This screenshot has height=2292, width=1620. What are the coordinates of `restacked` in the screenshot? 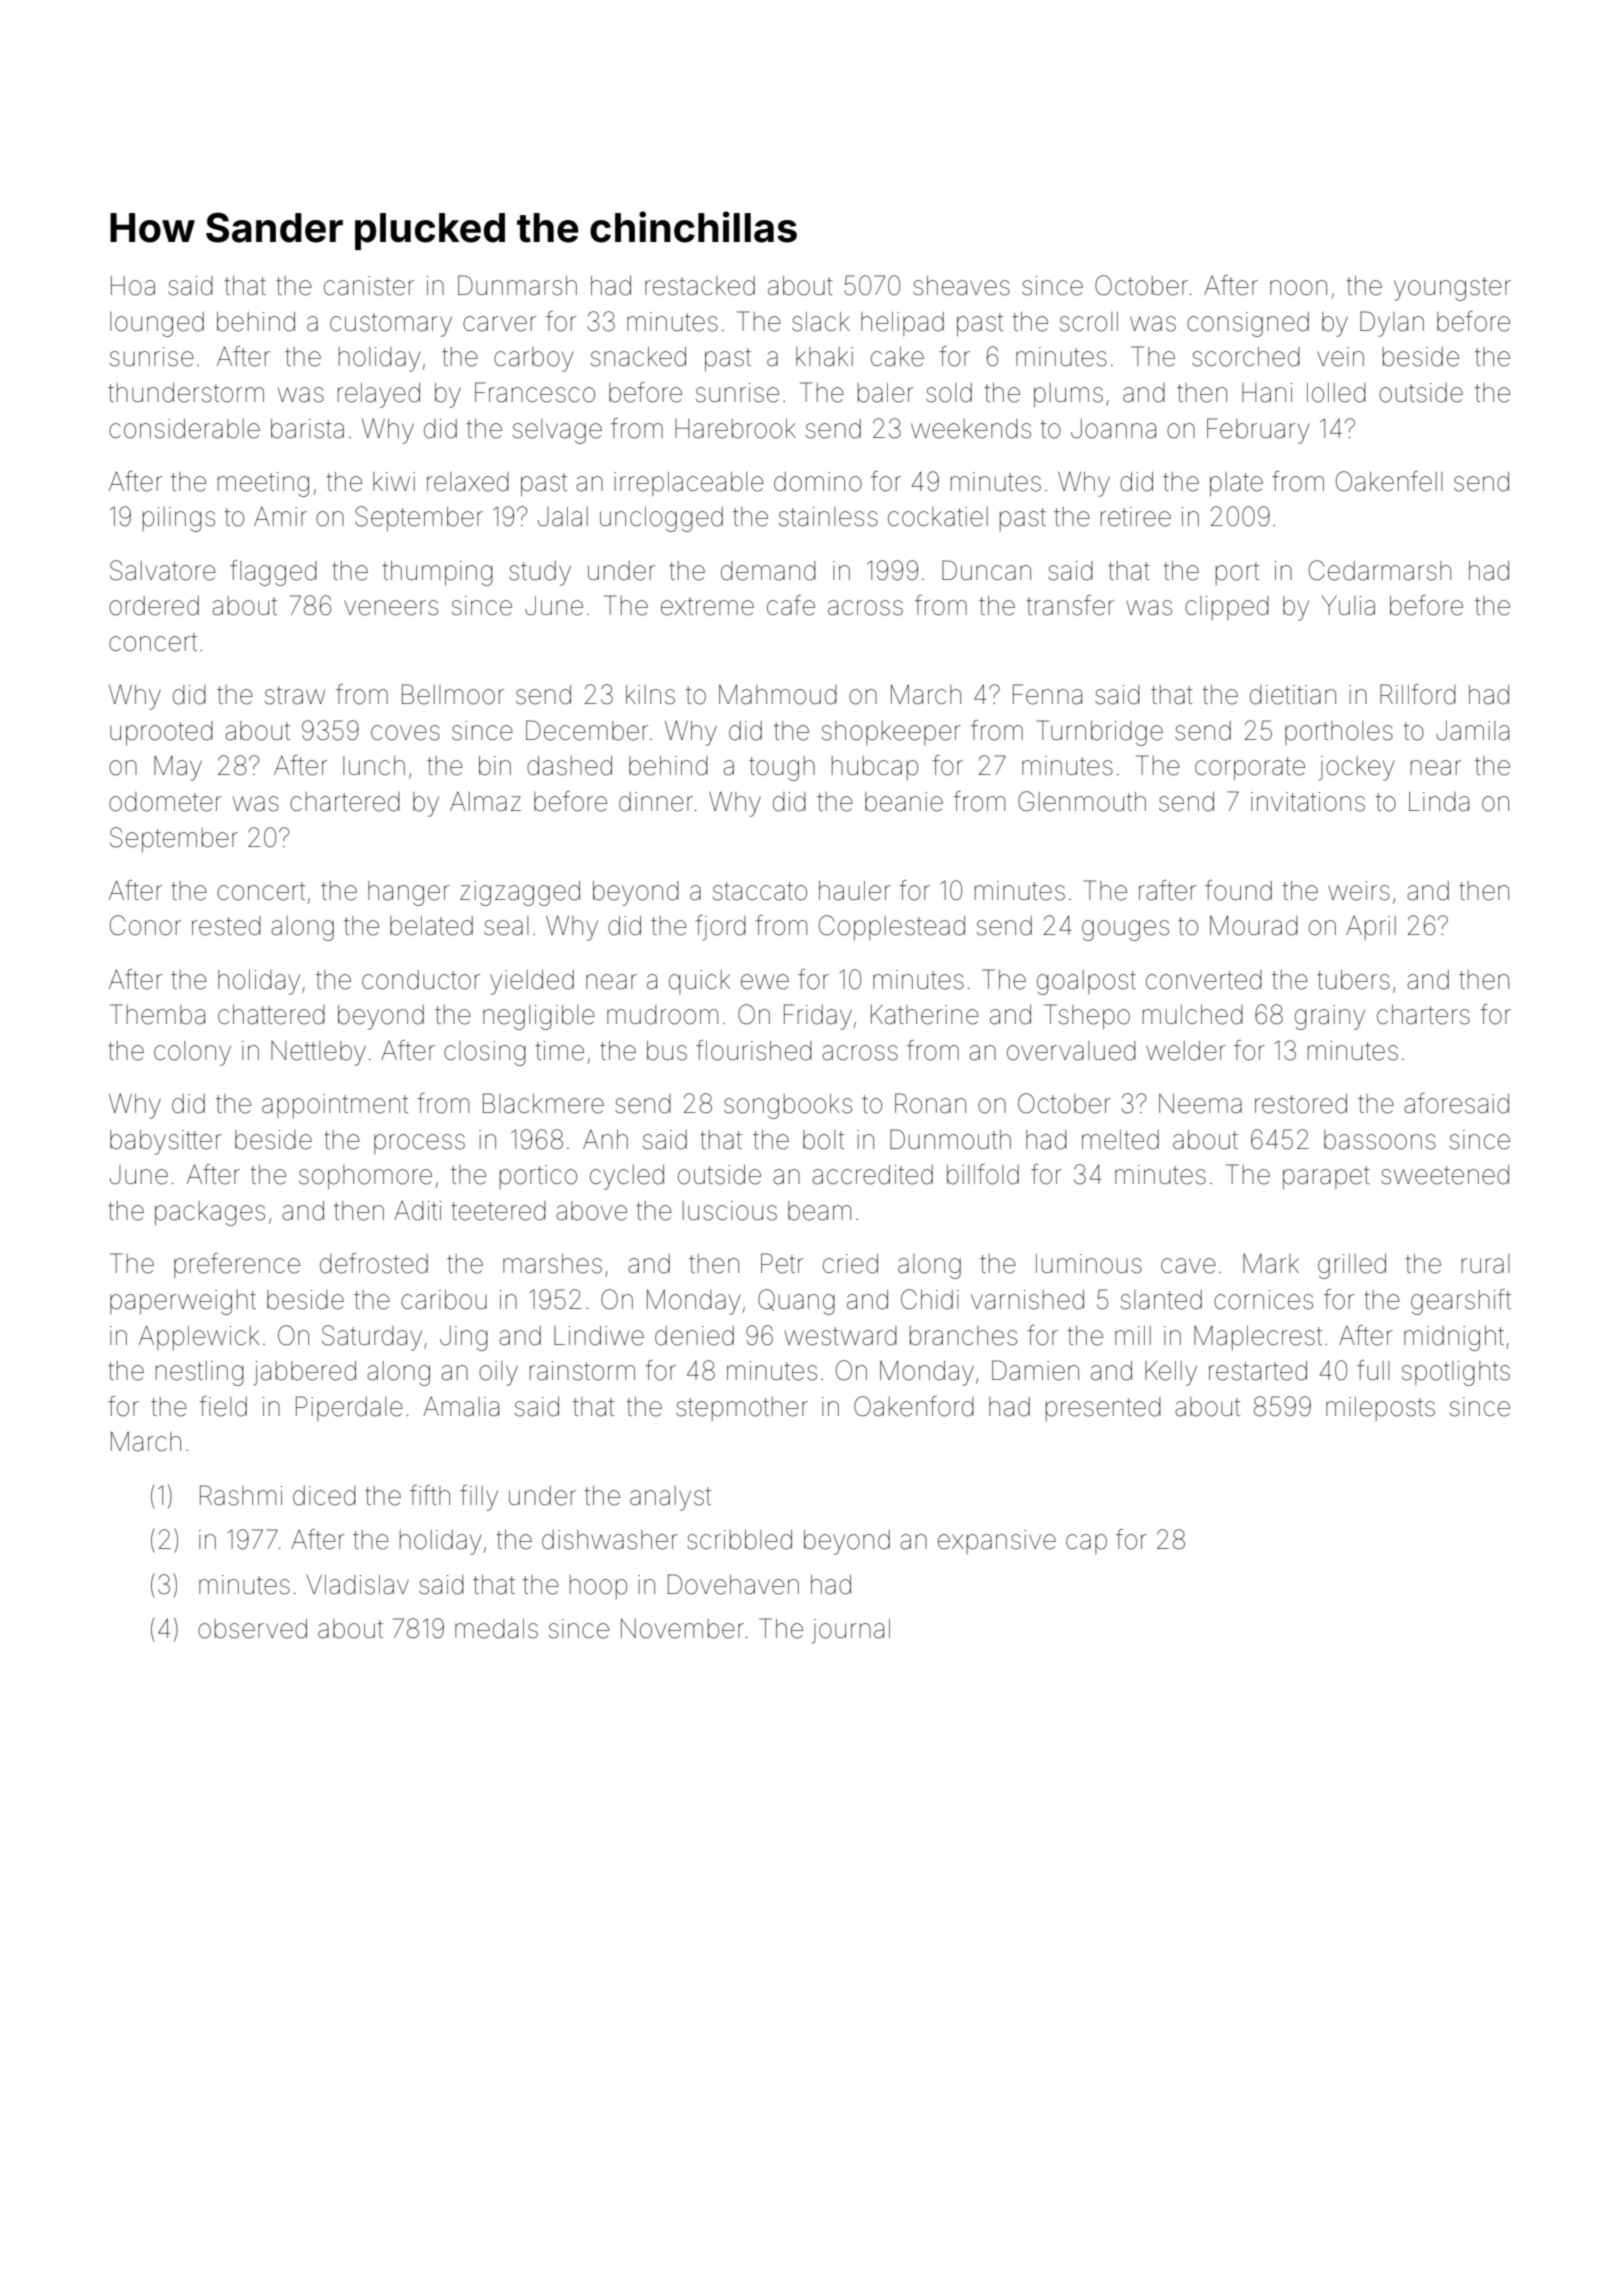 It's located at (700, 286).
